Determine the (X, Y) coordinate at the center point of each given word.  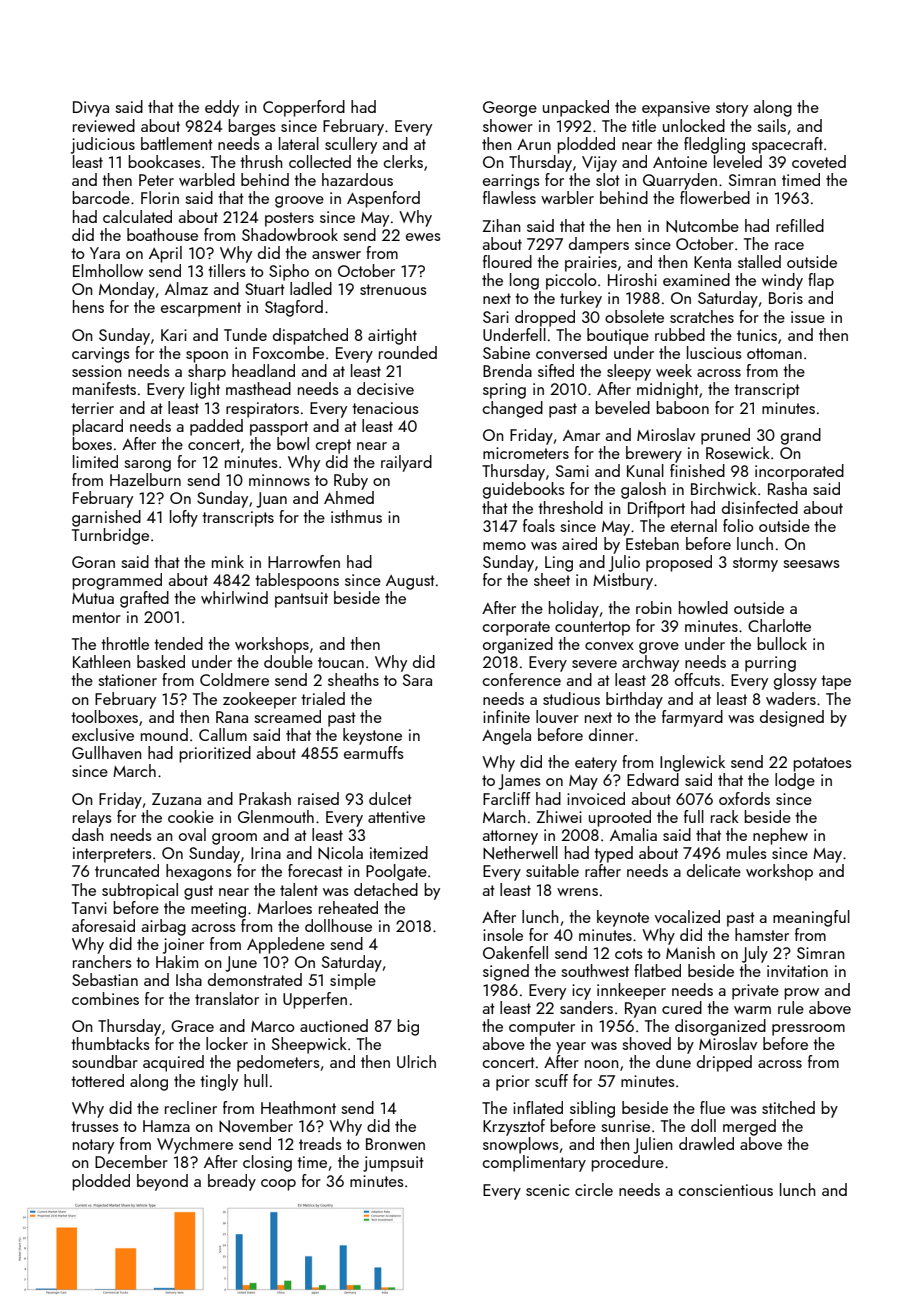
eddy (222, 108)
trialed (323, 698)
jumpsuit (393, 1164)
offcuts (697, 679)
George (510, 109)
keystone (372, 736)
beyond (162, 1182)
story (732, 109)
